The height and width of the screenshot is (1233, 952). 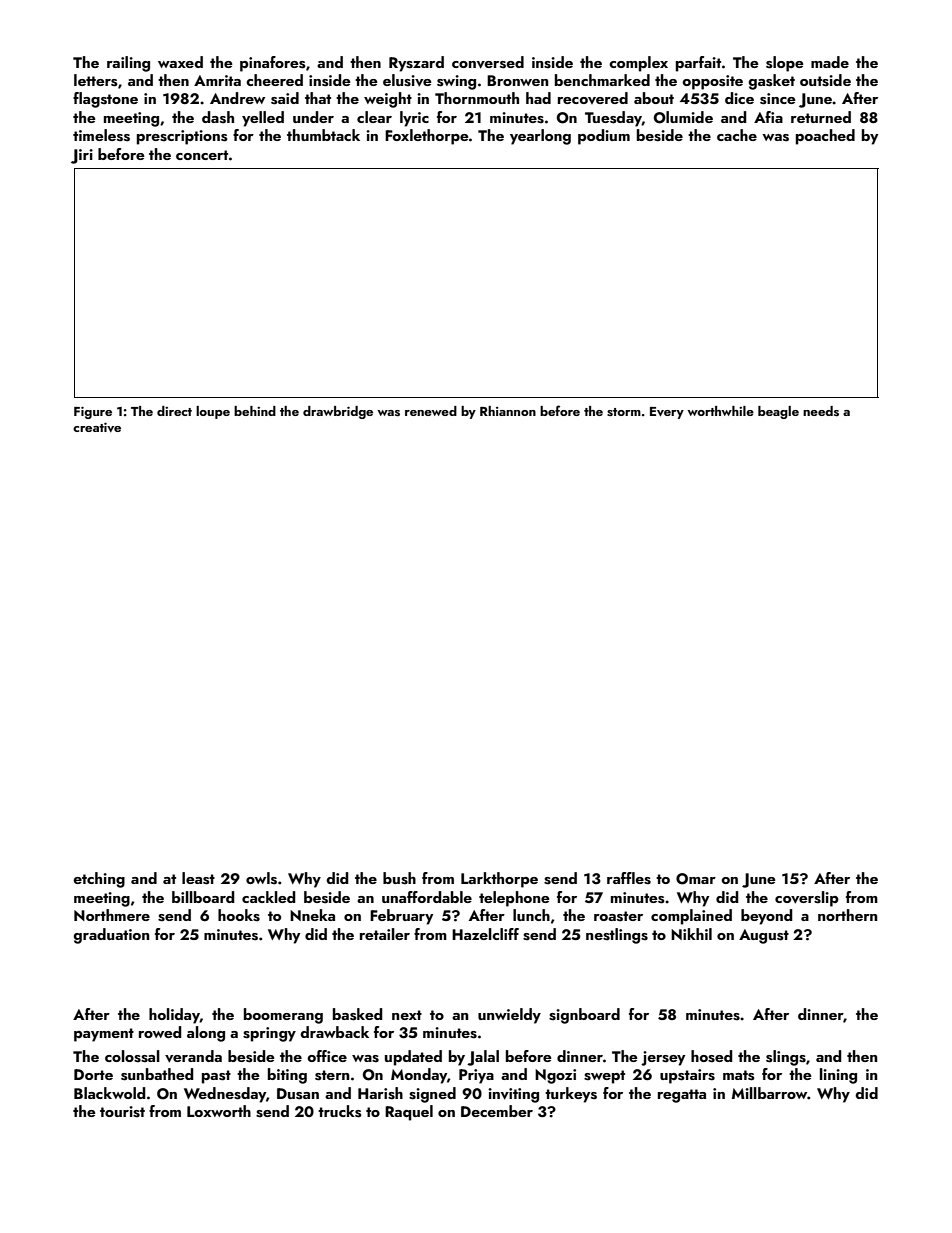 I want to click on elusive, so click(x=407, y=80).
